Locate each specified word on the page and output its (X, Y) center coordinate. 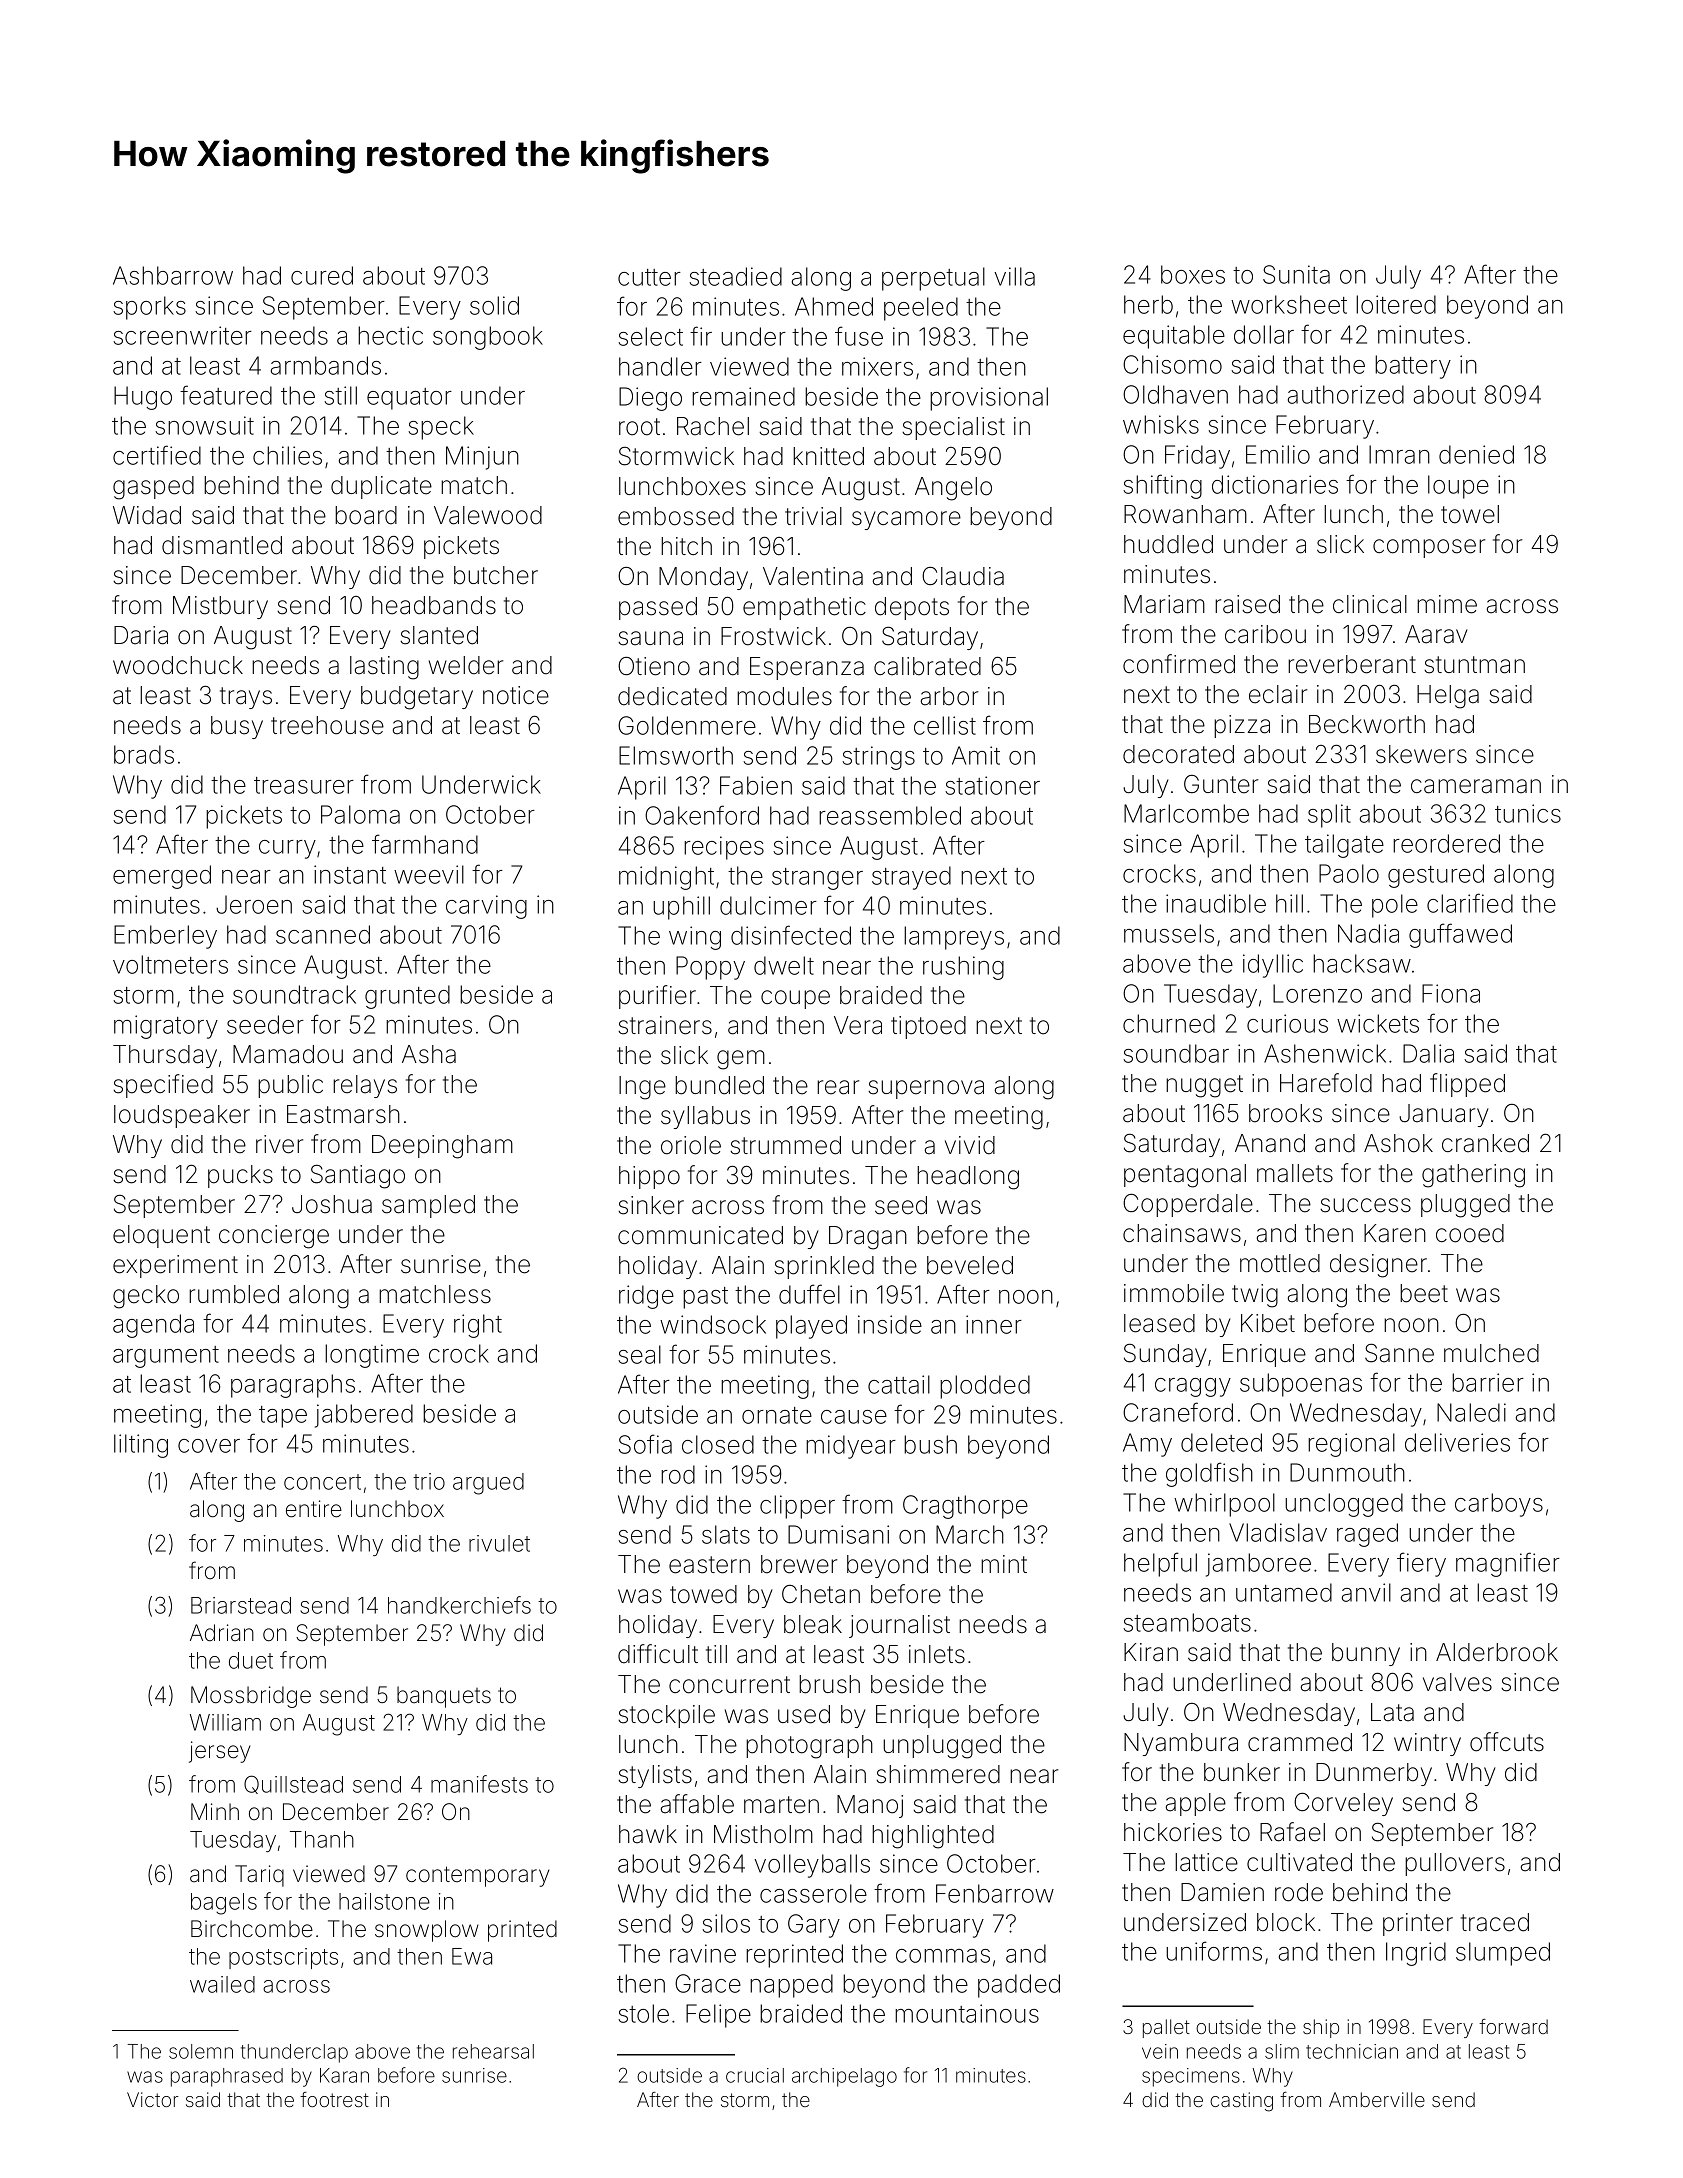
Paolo (1349, 873)
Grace (708, 1983)
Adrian (222, 1633)
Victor (153, 2099)
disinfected (791, 935)
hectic (390, 335)
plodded (985, 1387)
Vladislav (1278, 1532)
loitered (1396, 304)
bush (930, 1444)
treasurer (304, 785)
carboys (1499, 1505)
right (478, 1326)
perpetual (933, 279)
